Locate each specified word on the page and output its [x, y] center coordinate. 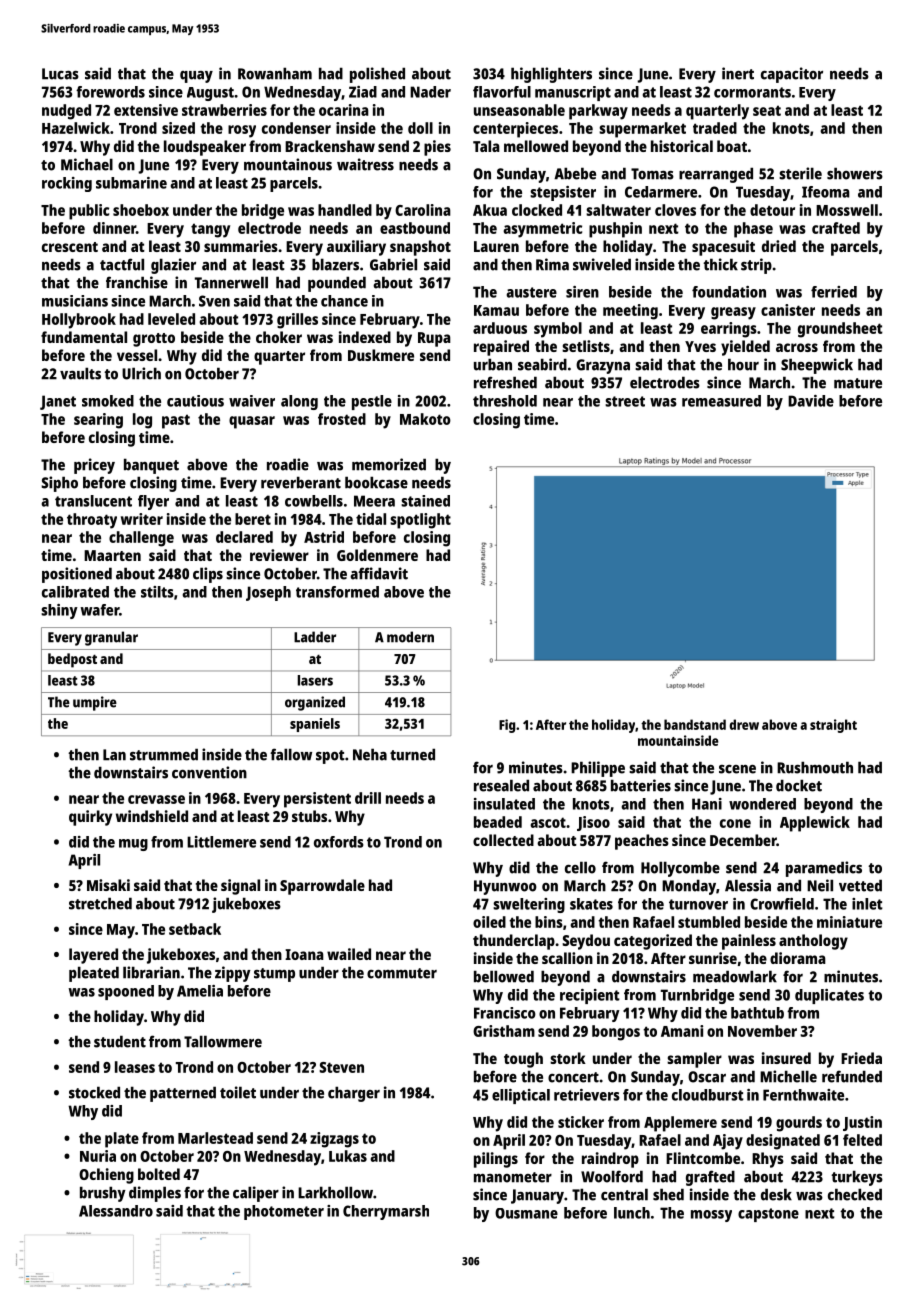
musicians [75, 301]
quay [196, 77]
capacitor [792, 75]
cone [735, 823]
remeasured [721, 401]
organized [315, 703]
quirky [90, 818]
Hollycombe [680, 869]
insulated [504, 804]
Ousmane [526, 1213]
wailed [349, 954]
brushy [103, 1194]
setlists [586, 346]
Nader [430, 92]
